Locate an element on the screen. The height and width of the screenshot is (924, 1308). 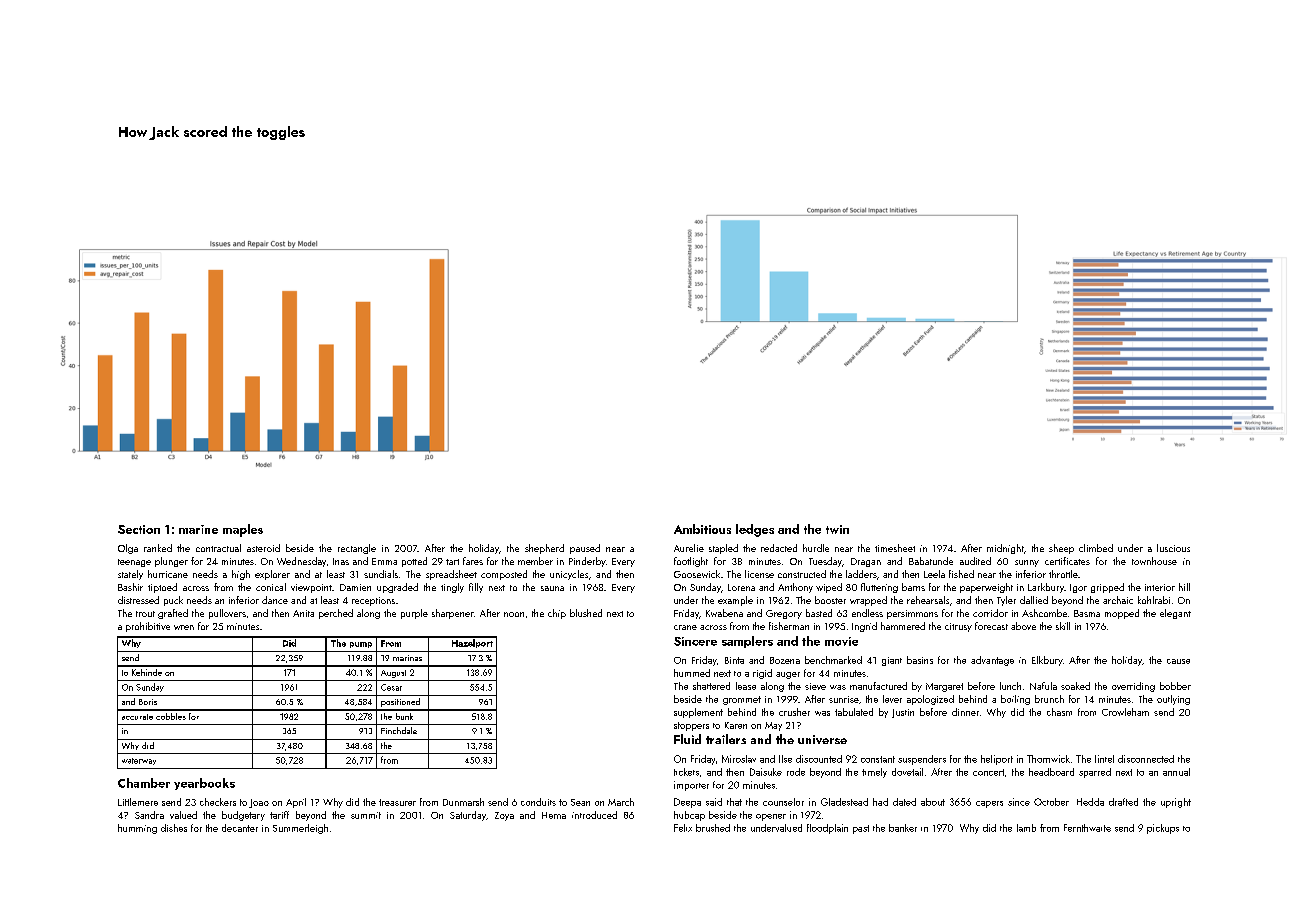
Ambitious is located at coordinates (702, 529).
